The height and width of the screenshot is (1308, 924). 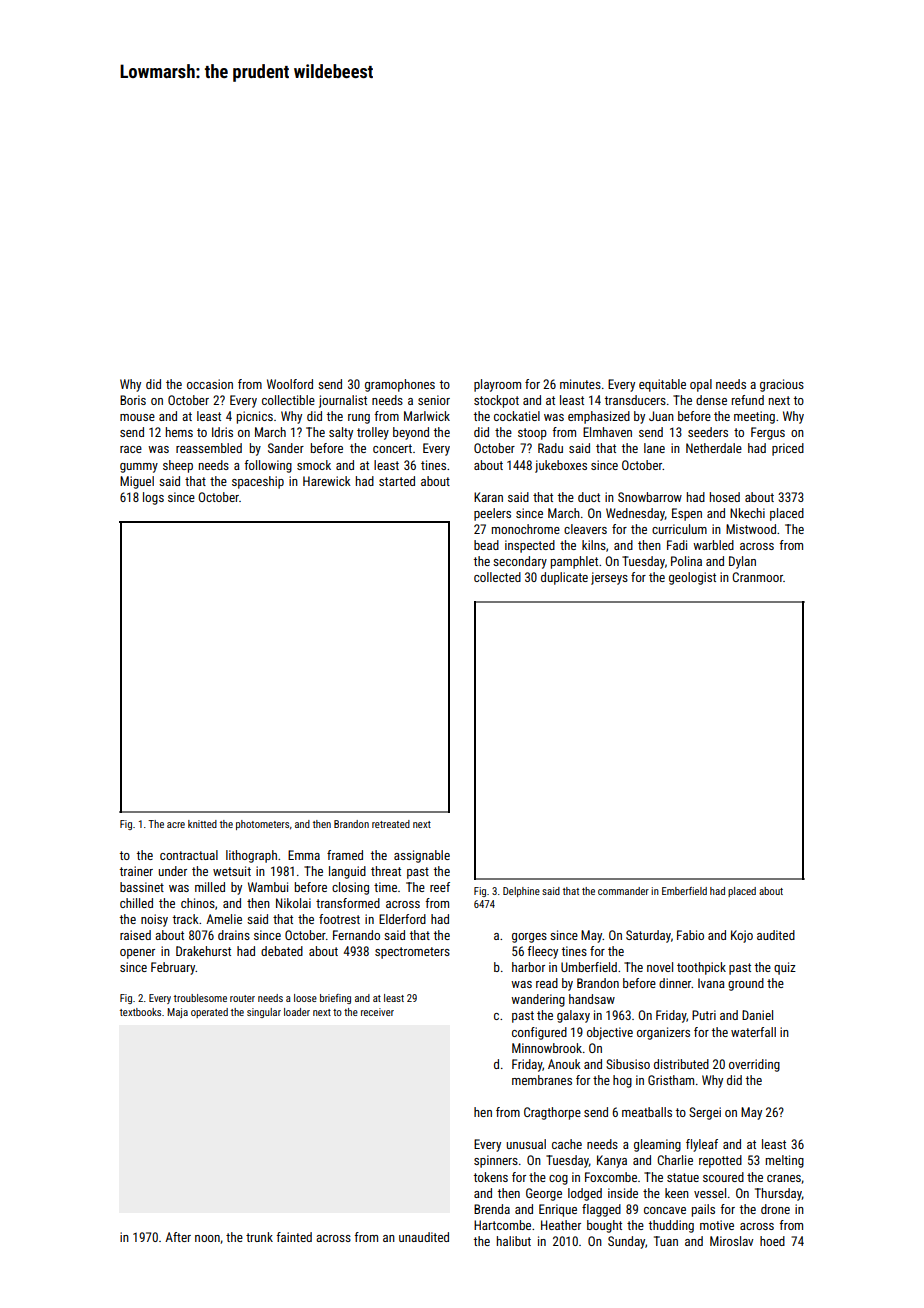 I want to click on retreated, so click(x=391, y=824).
